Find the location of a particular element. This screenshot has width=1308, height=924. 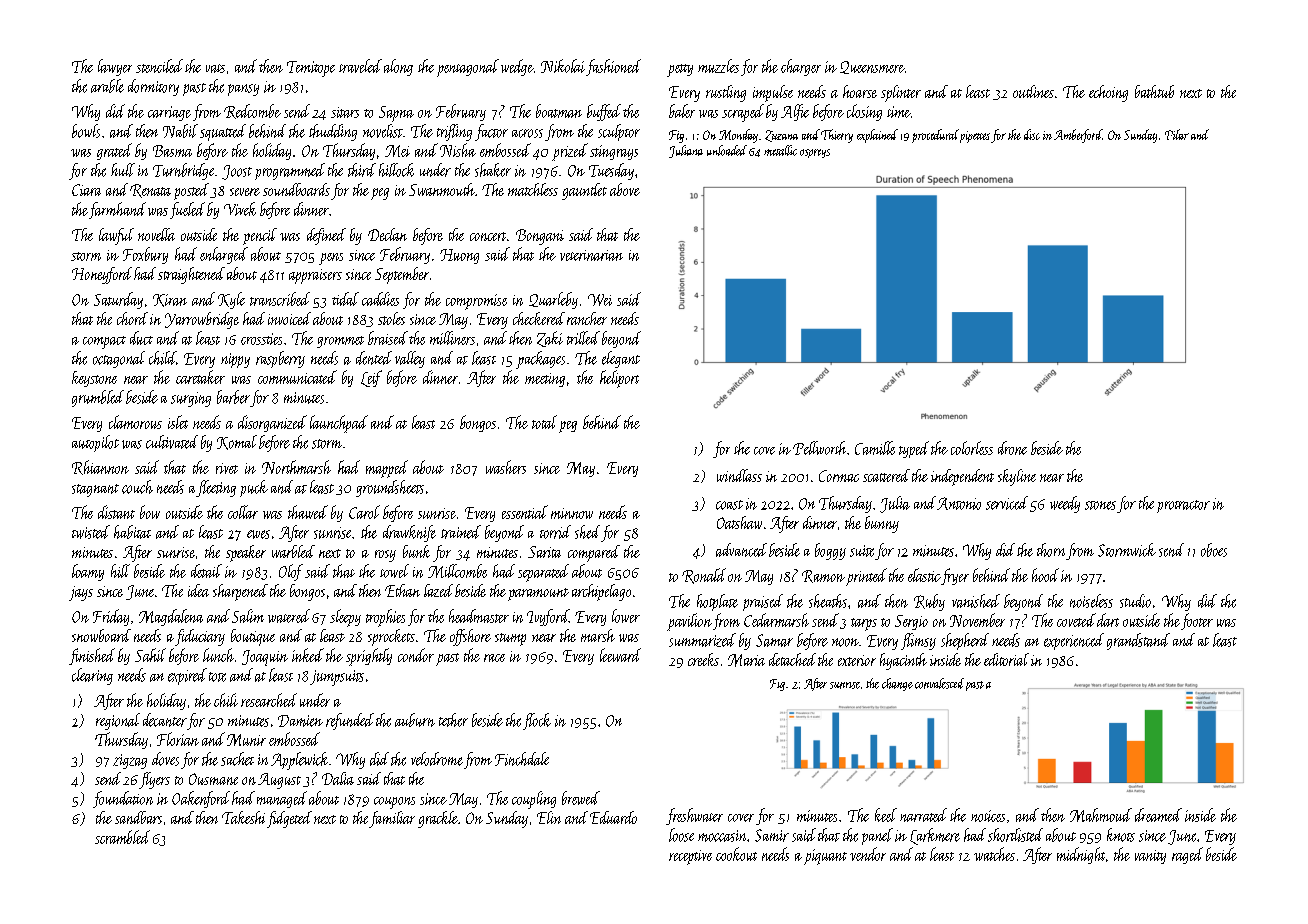

cookout is located at coordinates (736, 854).
